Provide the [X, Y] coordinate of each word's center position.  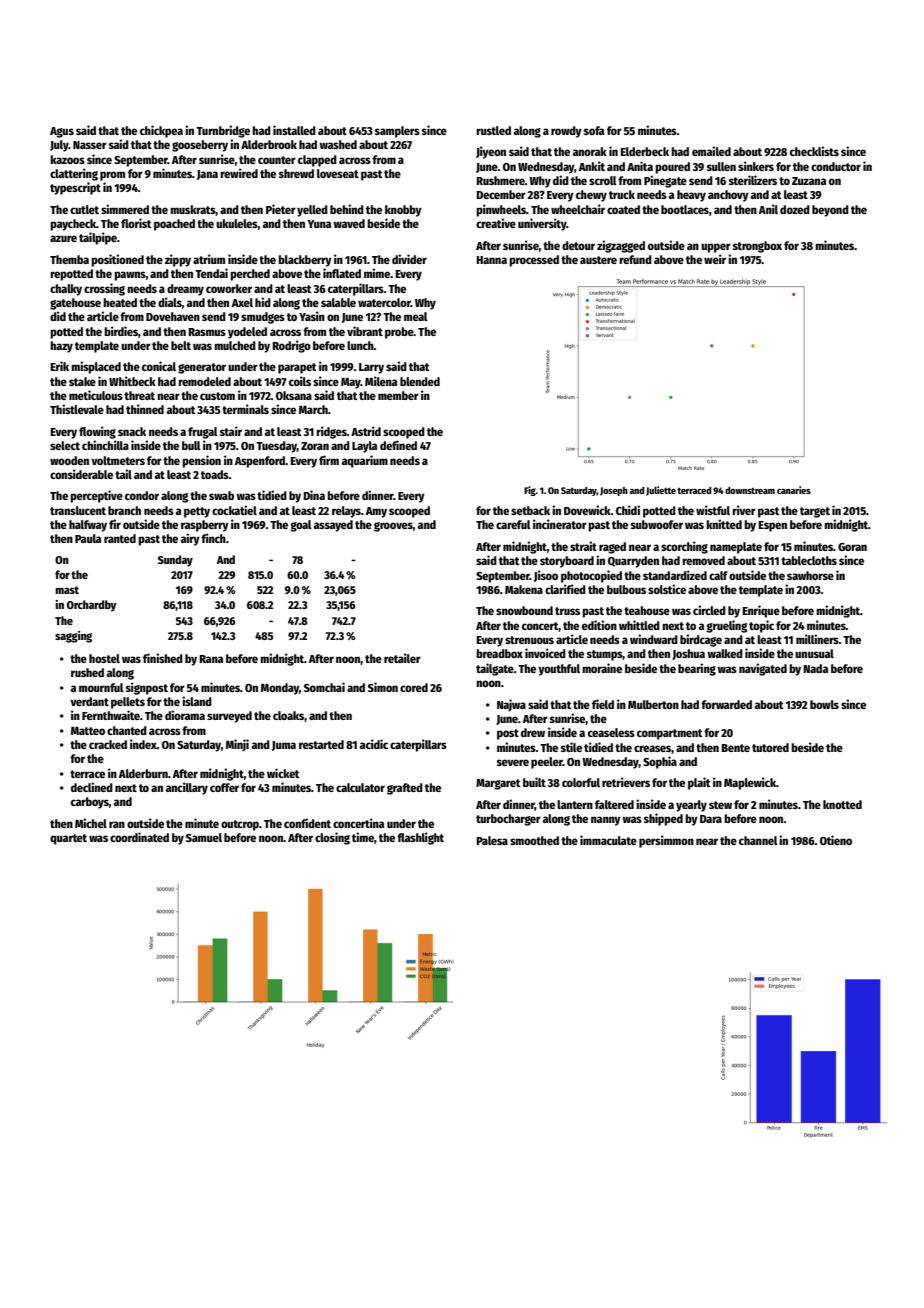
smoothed [534, 840]
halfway [88, 526]
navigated [763, 669]
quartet [68, 839]
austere [598, 260]
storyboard [567, 562]
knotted [842, 804]
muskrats [193, 210]
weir [715, 259]
